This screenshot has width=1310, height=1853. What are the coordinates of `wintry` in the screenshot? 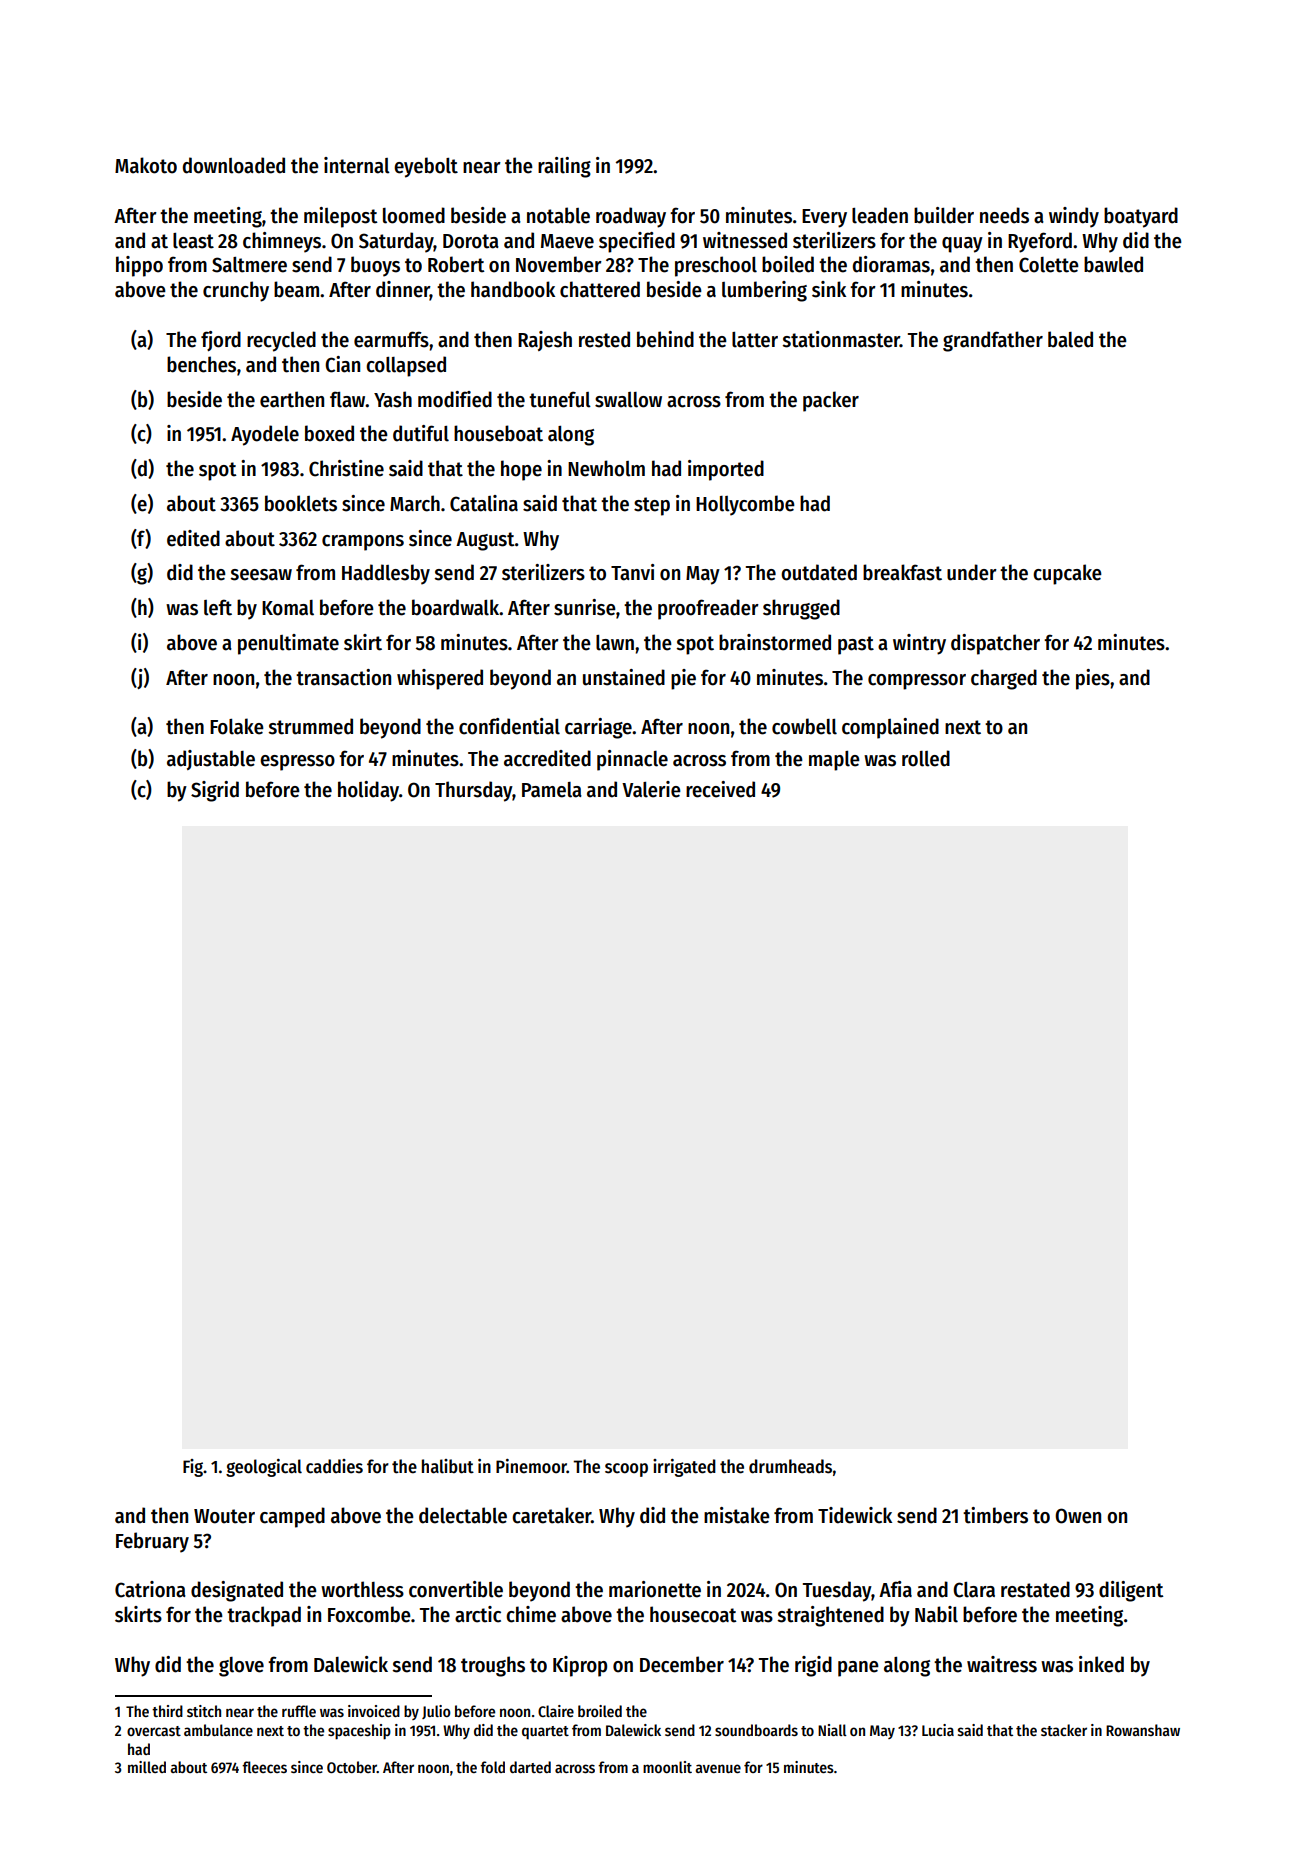 It's located at (919, 644).
